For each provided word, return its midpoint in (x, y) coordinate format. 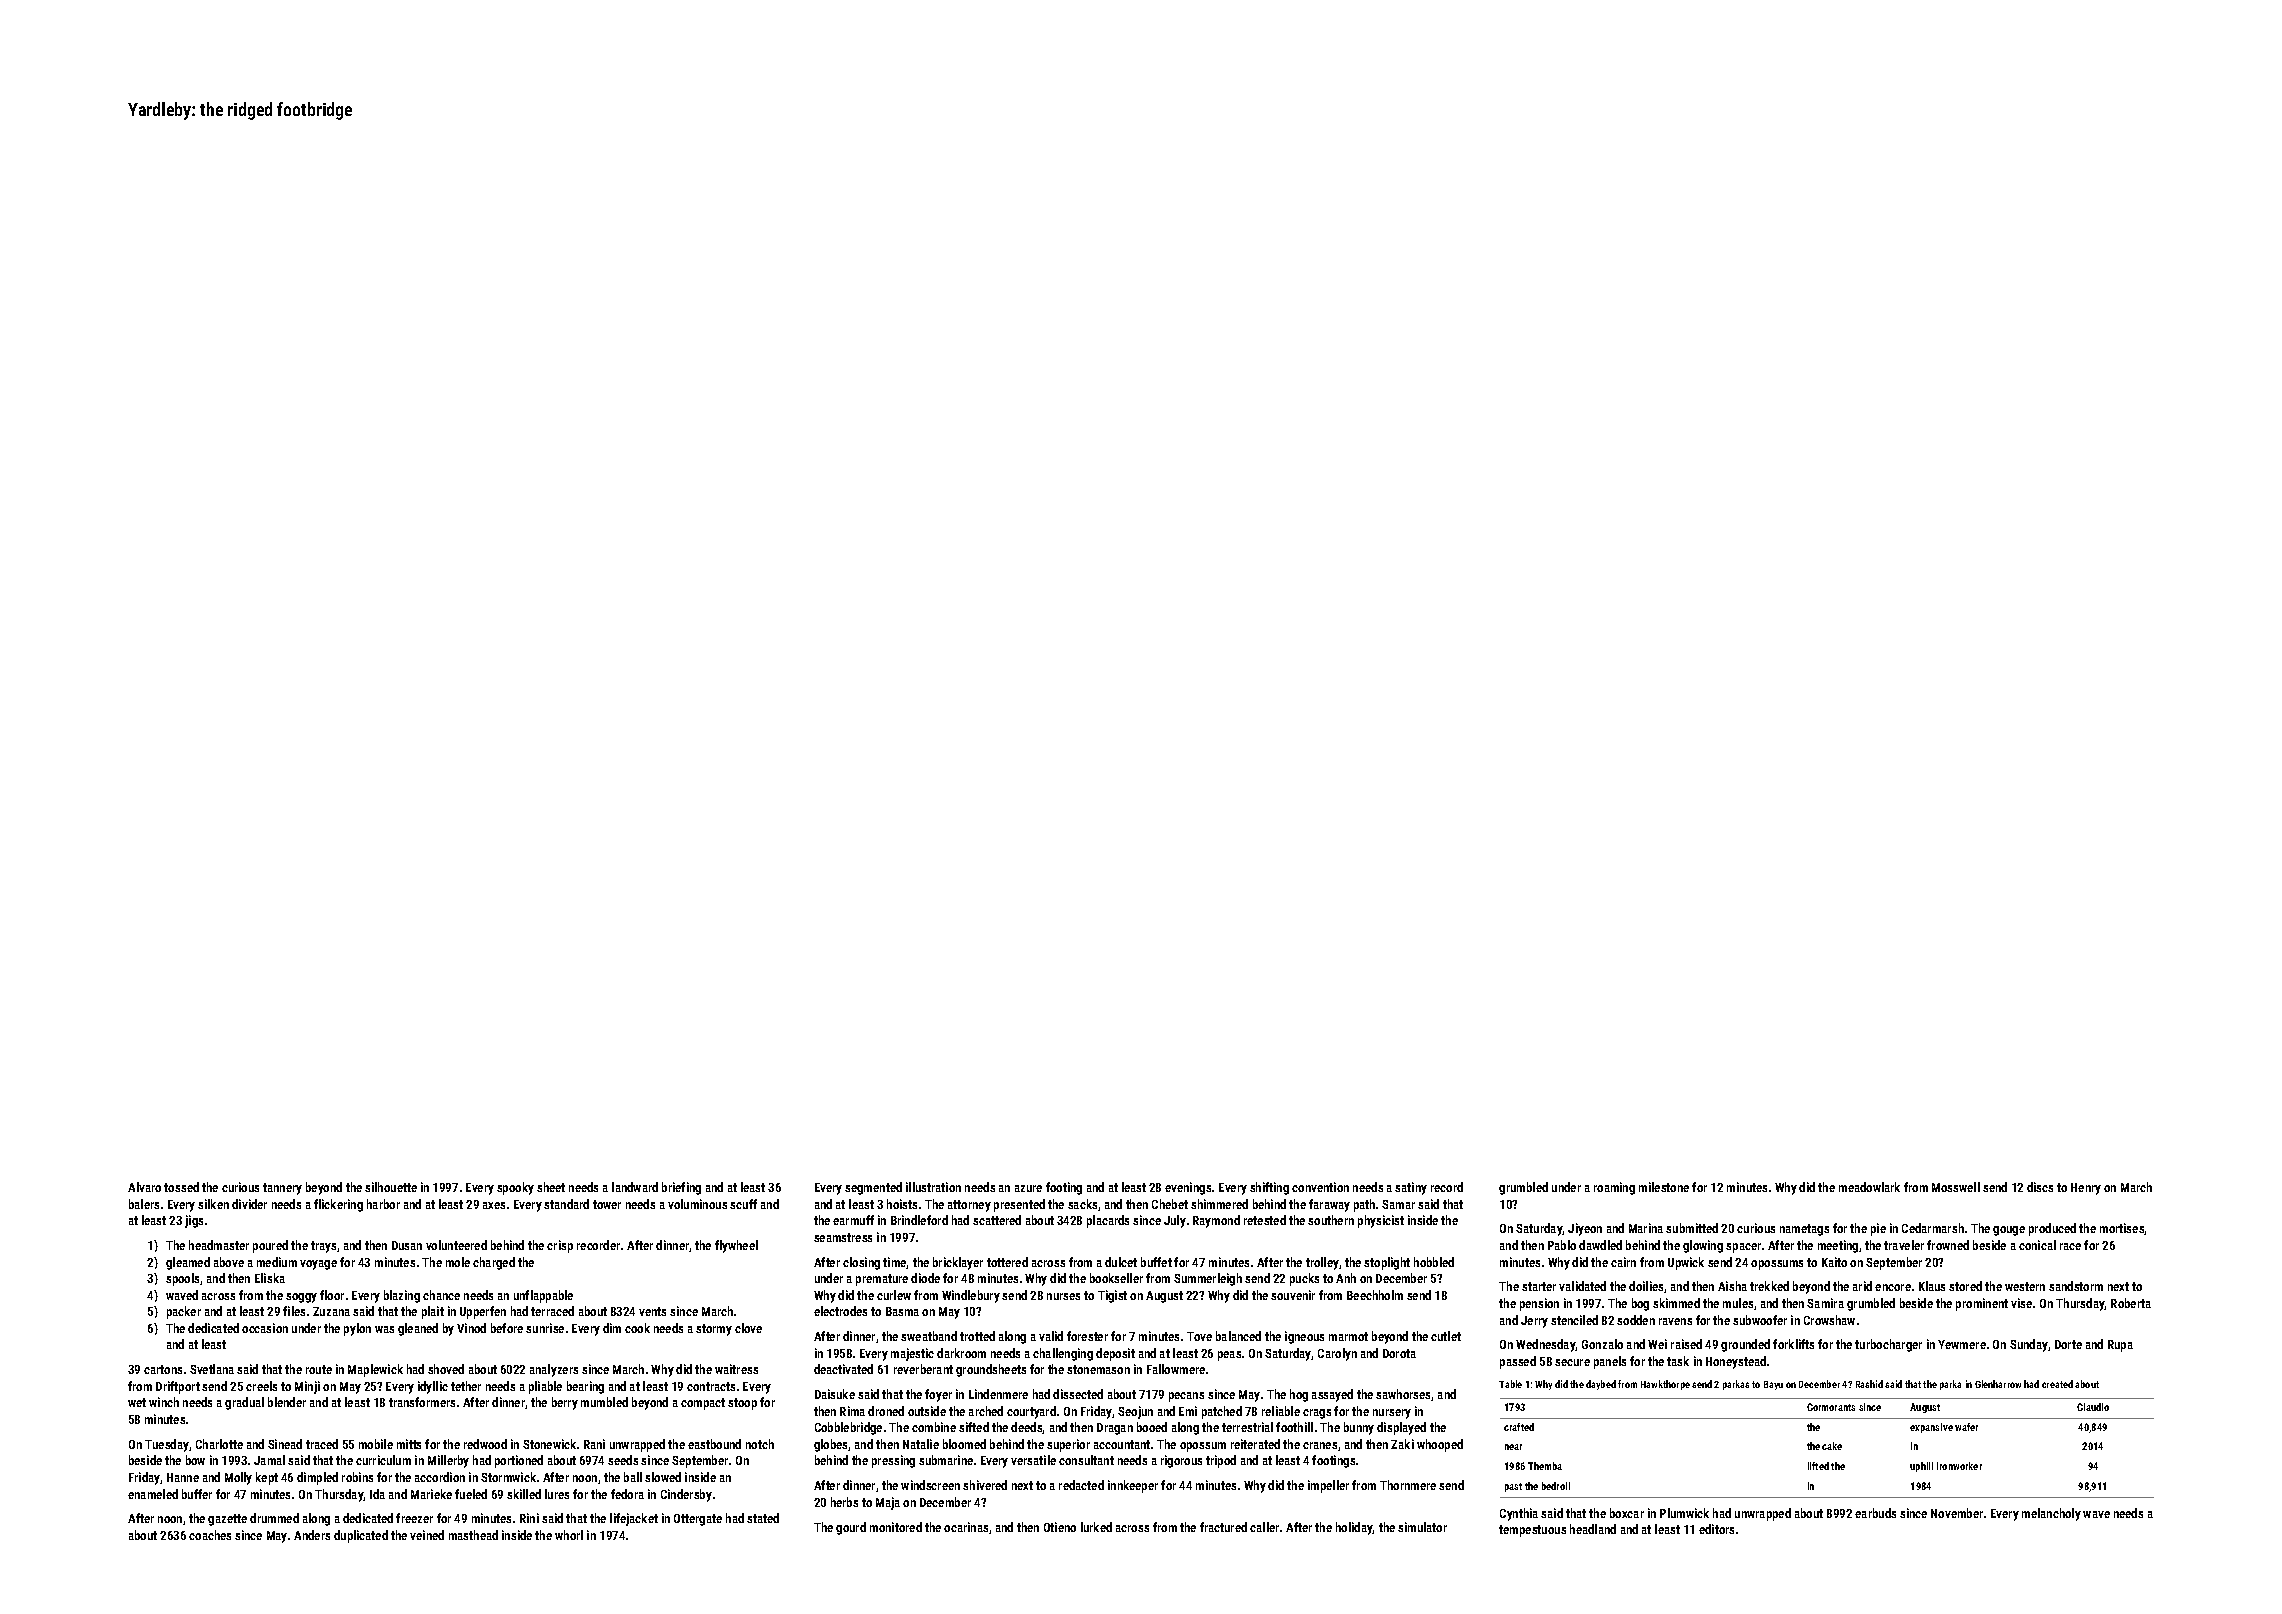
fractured (1223, 1527)
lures (557, 1494)
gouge (2009, 1231)
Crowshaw (1829, 1320)
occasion (265, 1328)
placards (1108, 1221)
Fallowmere (1176, 1369)
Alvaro (144, 1187)
